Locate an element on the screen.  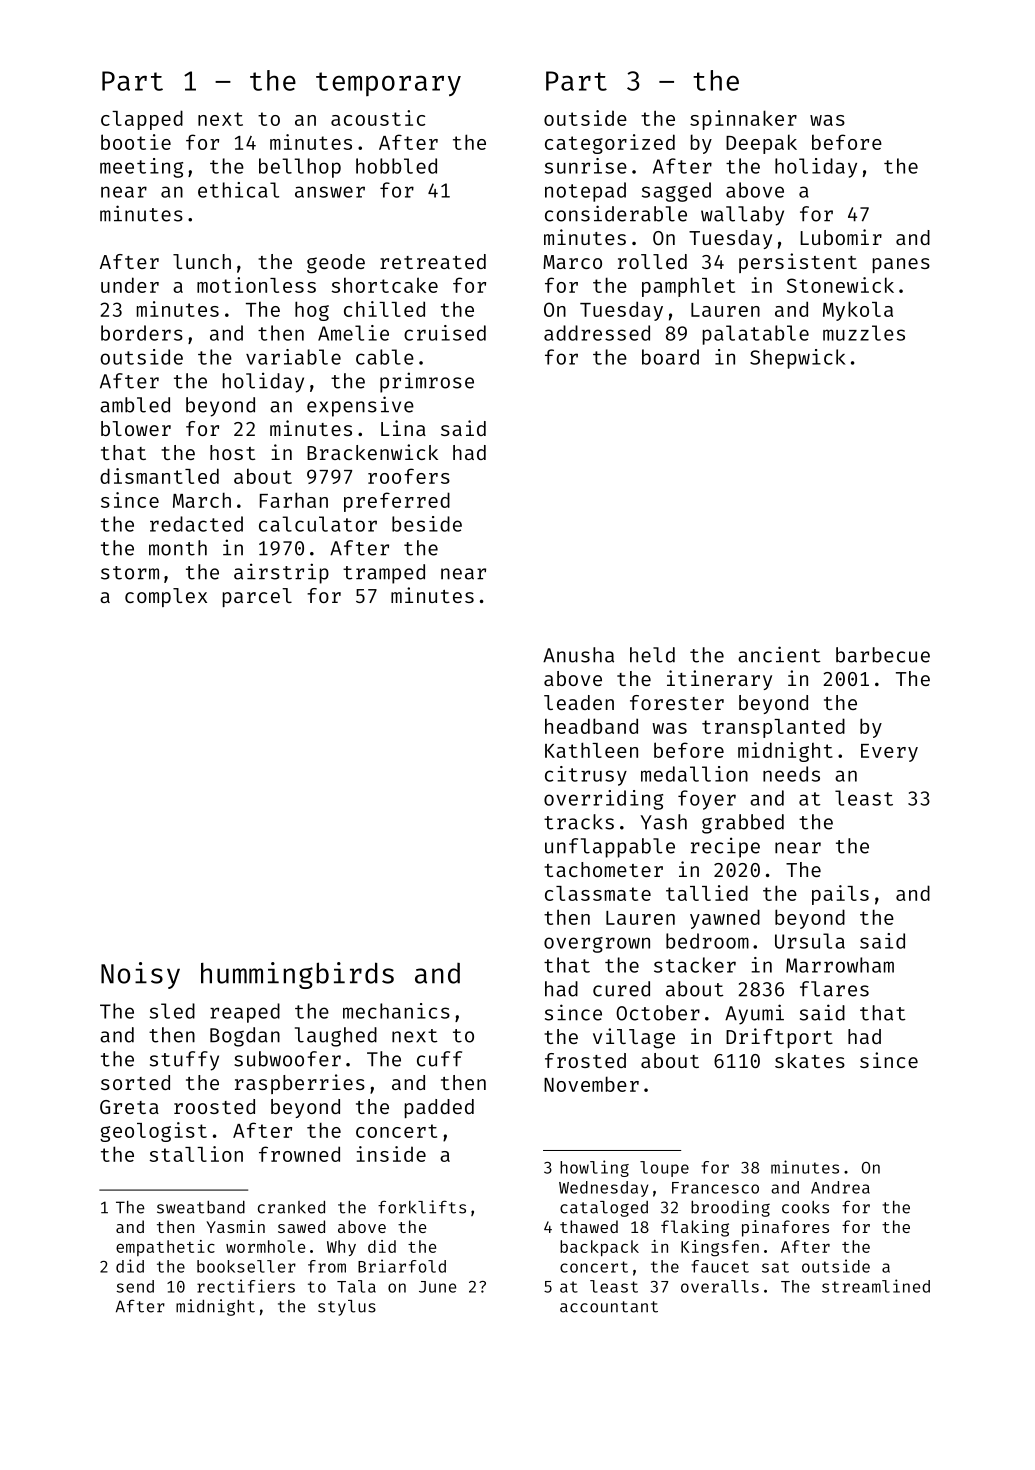
brooding is located at coordinates (730, 1208).
